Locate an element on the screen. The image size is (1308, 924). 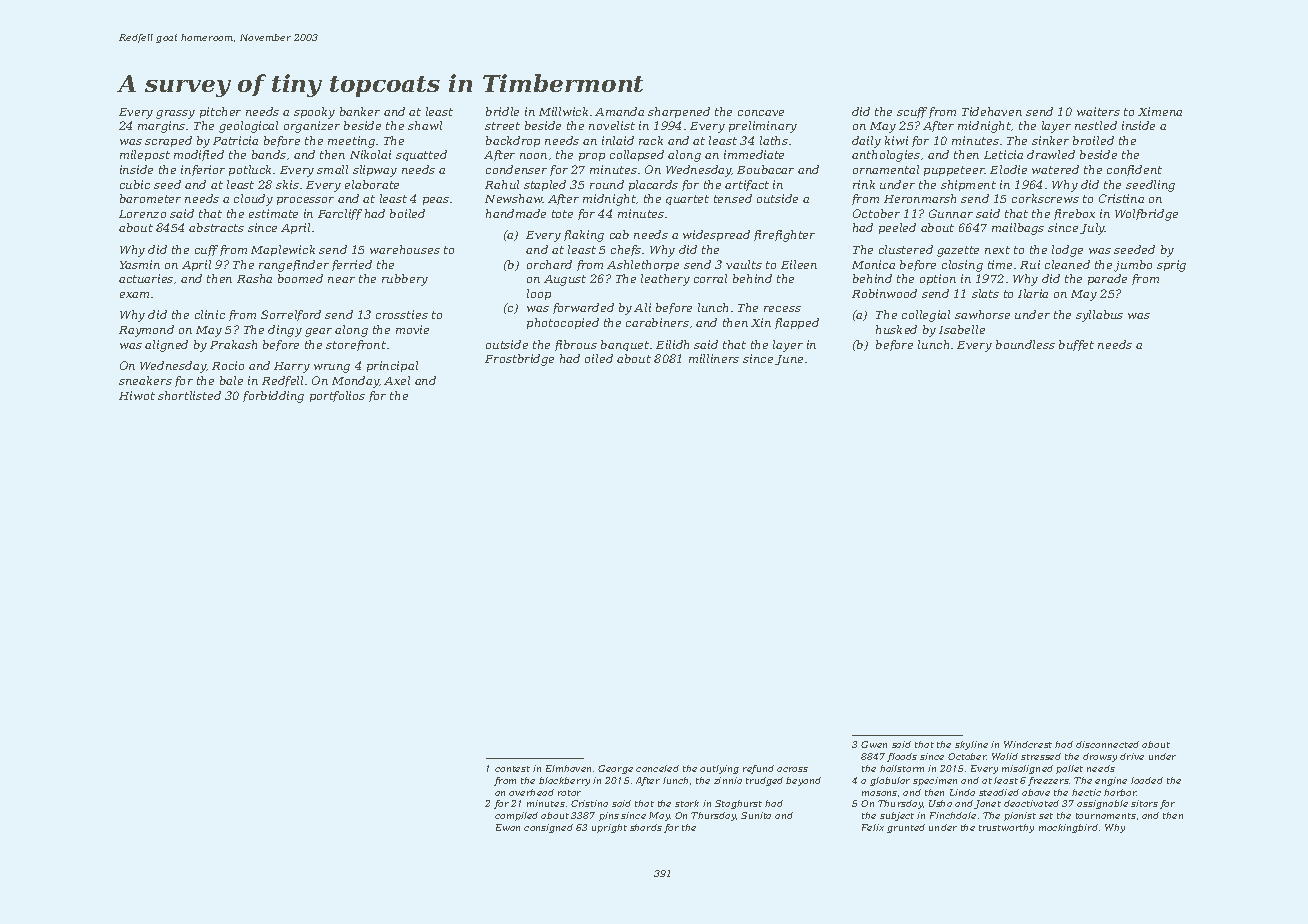
Heronmarsh is located at coordinates (920, 198).
